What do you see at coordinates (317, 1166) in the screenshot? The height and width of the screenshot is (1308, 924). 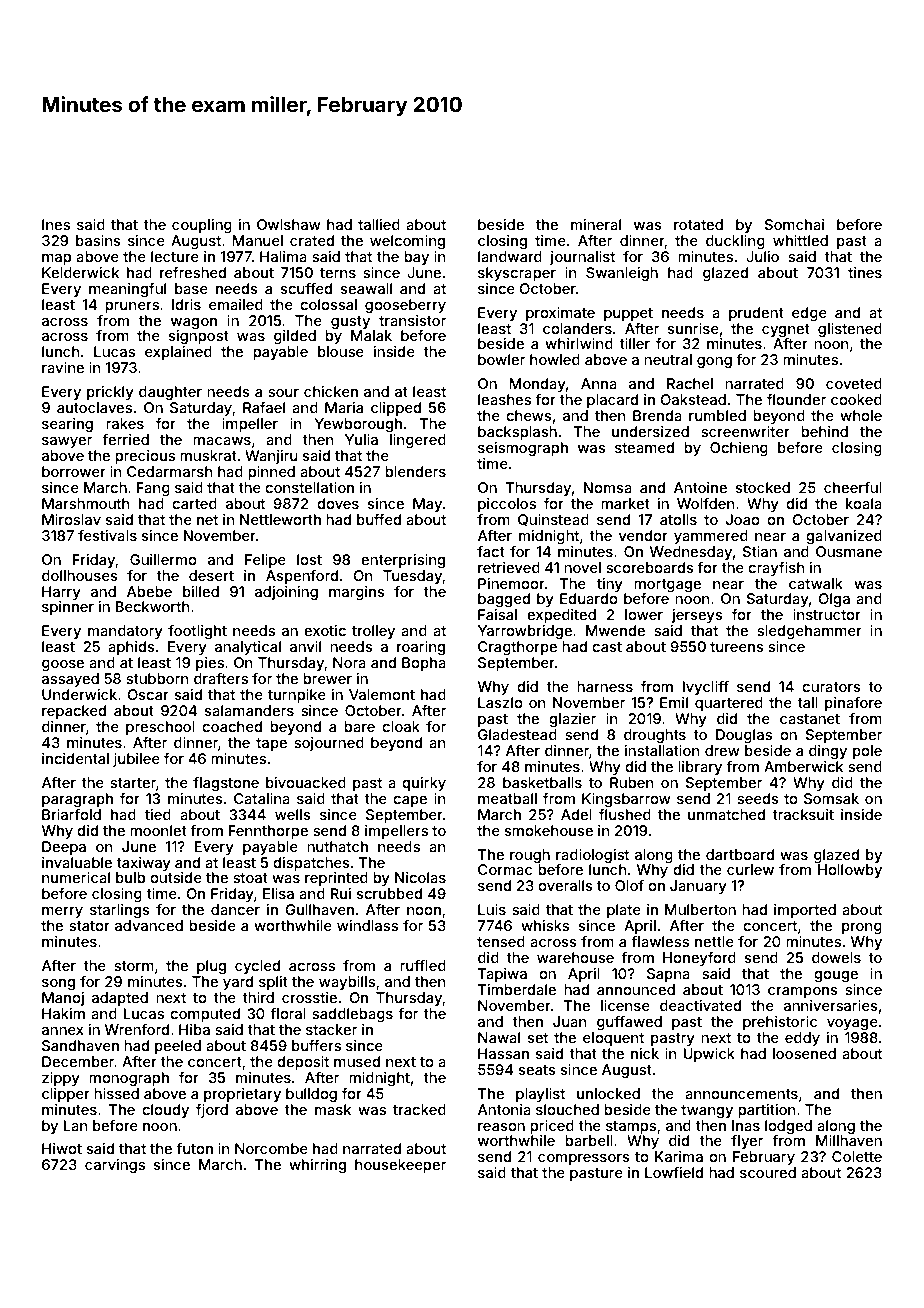 I see `whirring` at bounding box center [317, 1166].
